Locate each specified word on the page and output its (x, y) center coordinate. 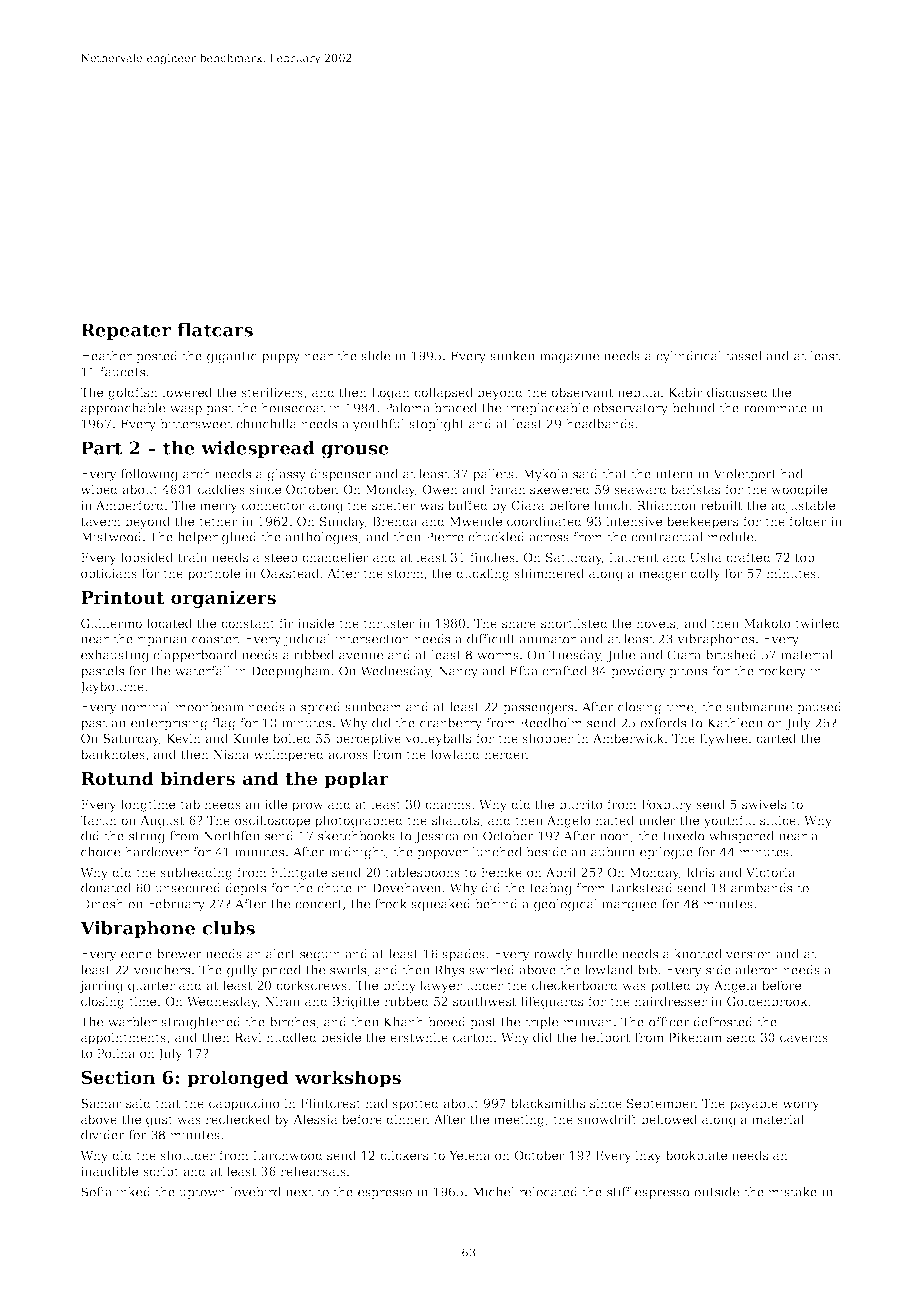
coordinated (544, 521)
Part (101, 448)
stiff (619, 1192)
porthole (214, 574)
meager (663, 576)
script (161, 1173)
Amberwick (628, 738)
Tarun (98, 820)
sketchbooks (356, 836)
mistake (792, 1192)
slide (375, 356)
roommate (775, 408)
